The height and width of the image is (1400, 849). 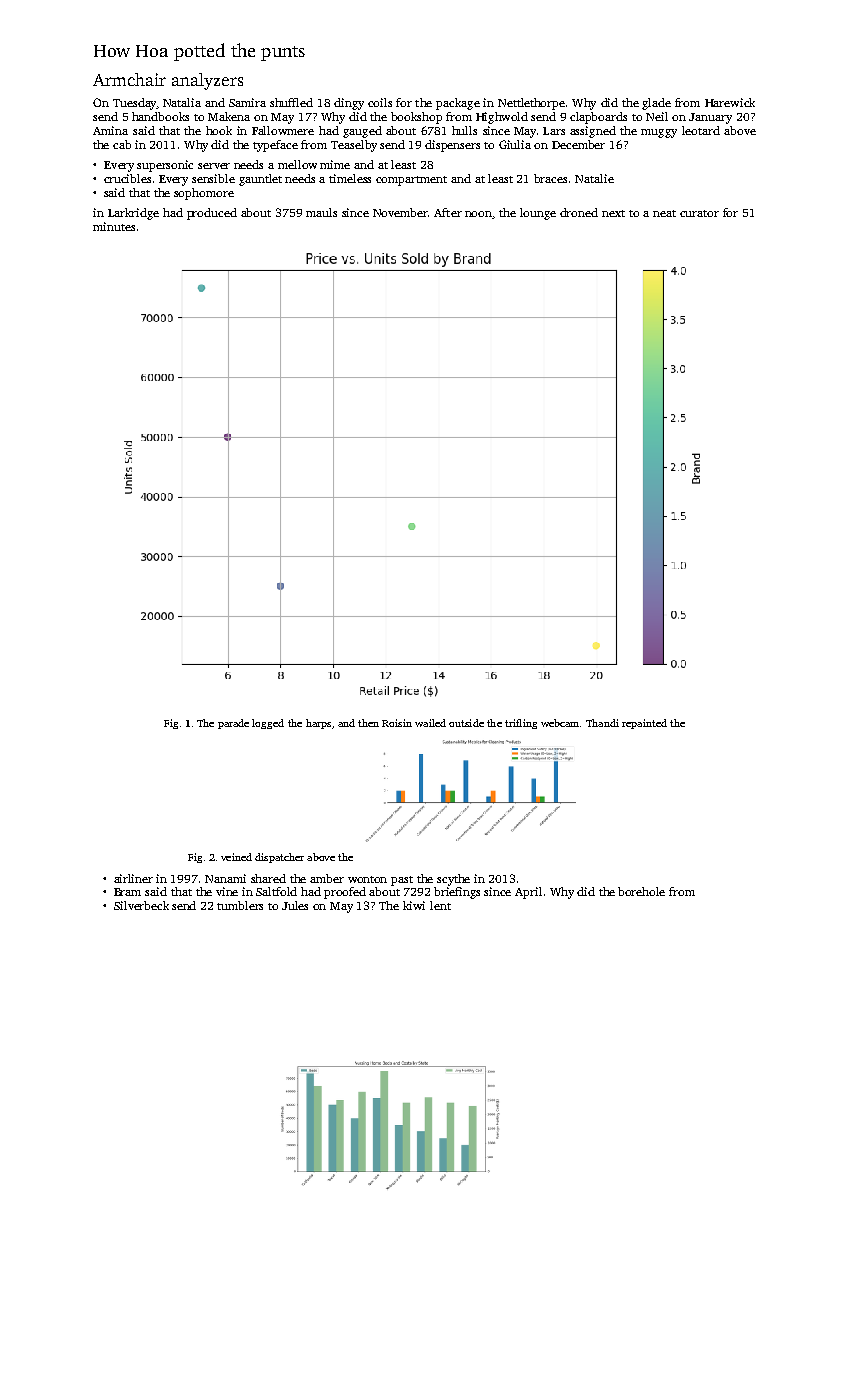 I want to click on Nettlethorpe, so click(x=531, y=104).
